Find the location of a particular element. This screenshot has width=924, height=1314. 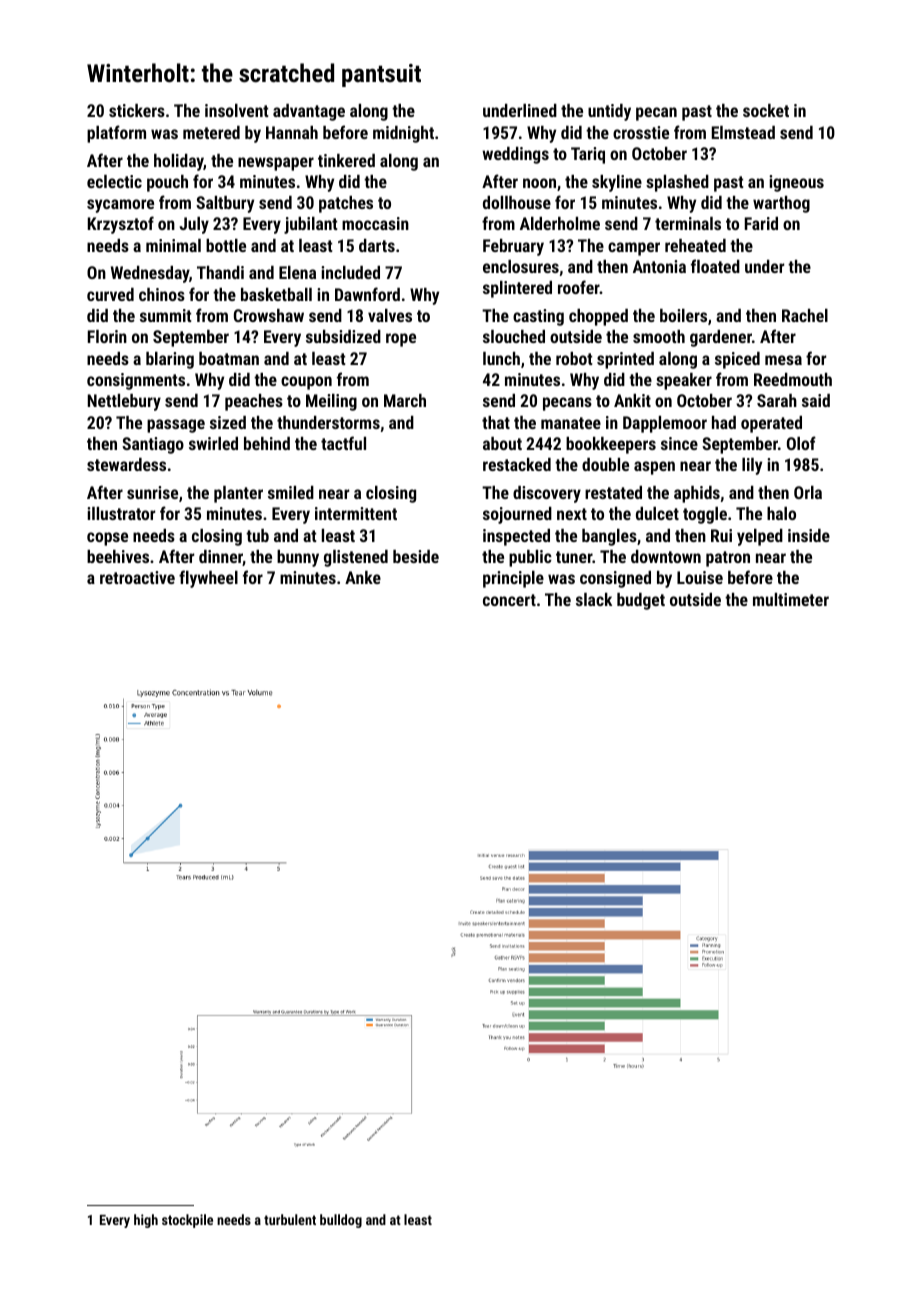

high is located at coordinates (146, 1221).
